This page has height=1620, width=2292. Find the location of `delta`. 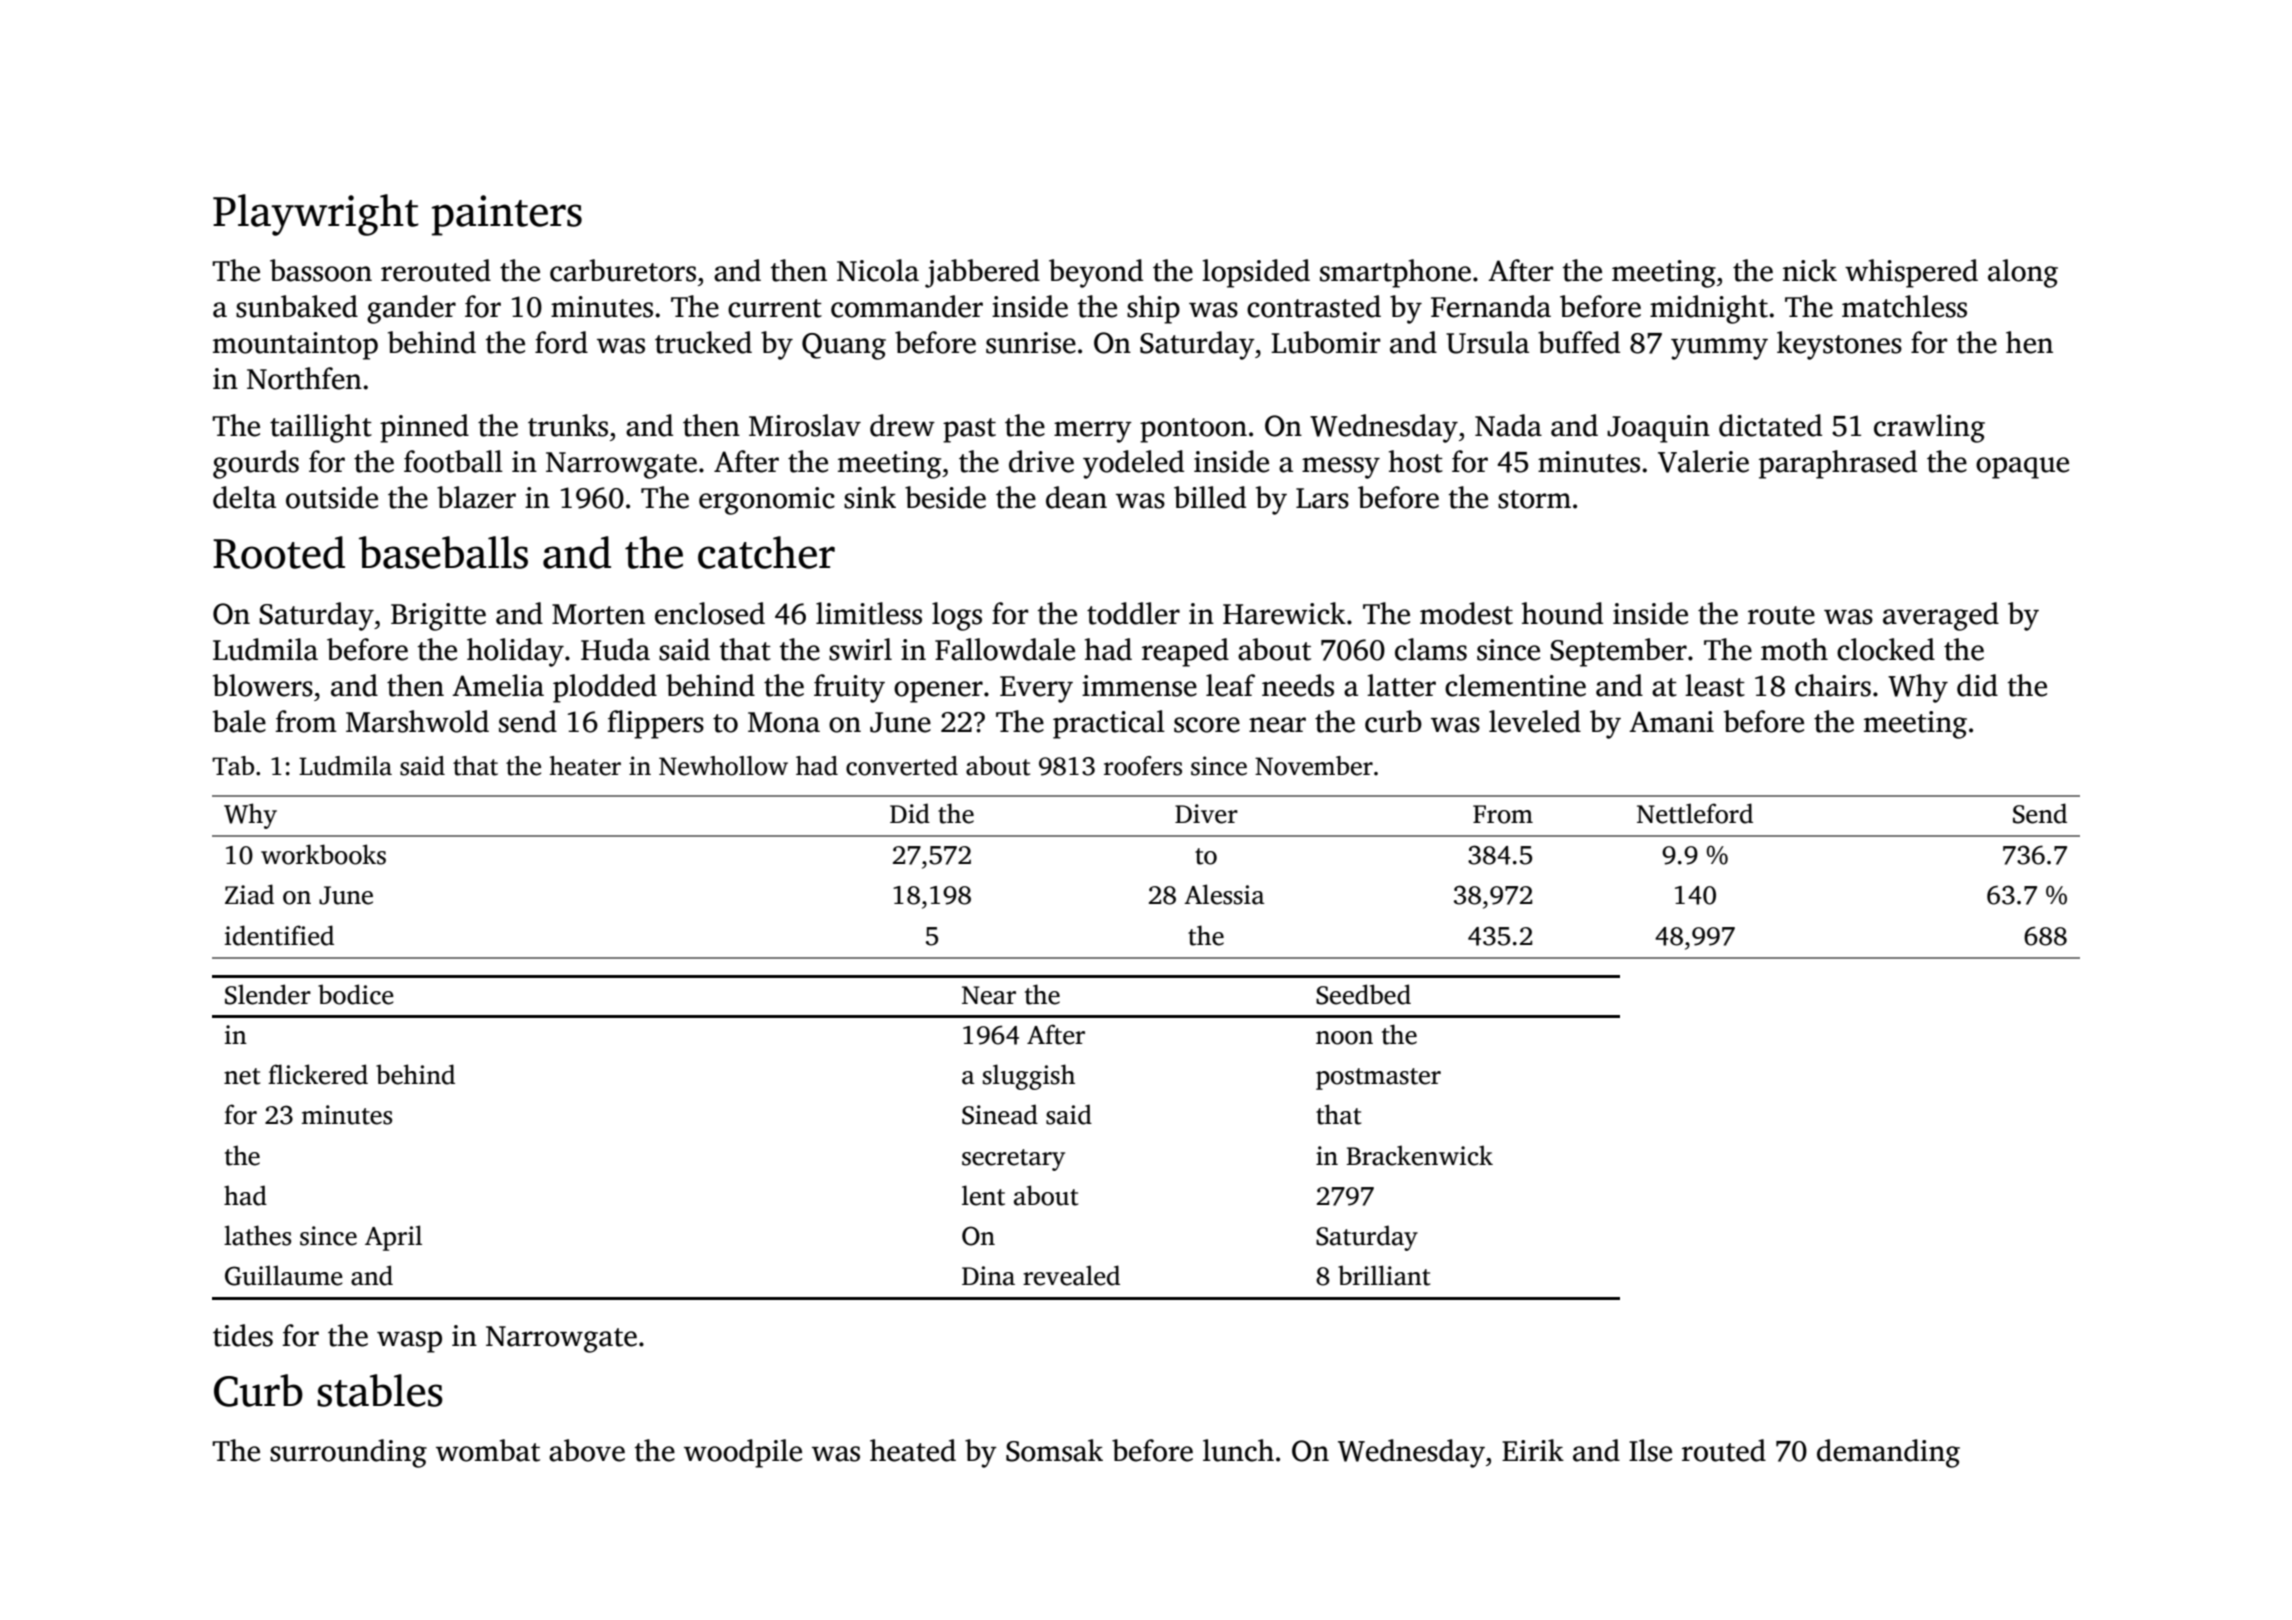

delta is located at coordinates (244, 497).
